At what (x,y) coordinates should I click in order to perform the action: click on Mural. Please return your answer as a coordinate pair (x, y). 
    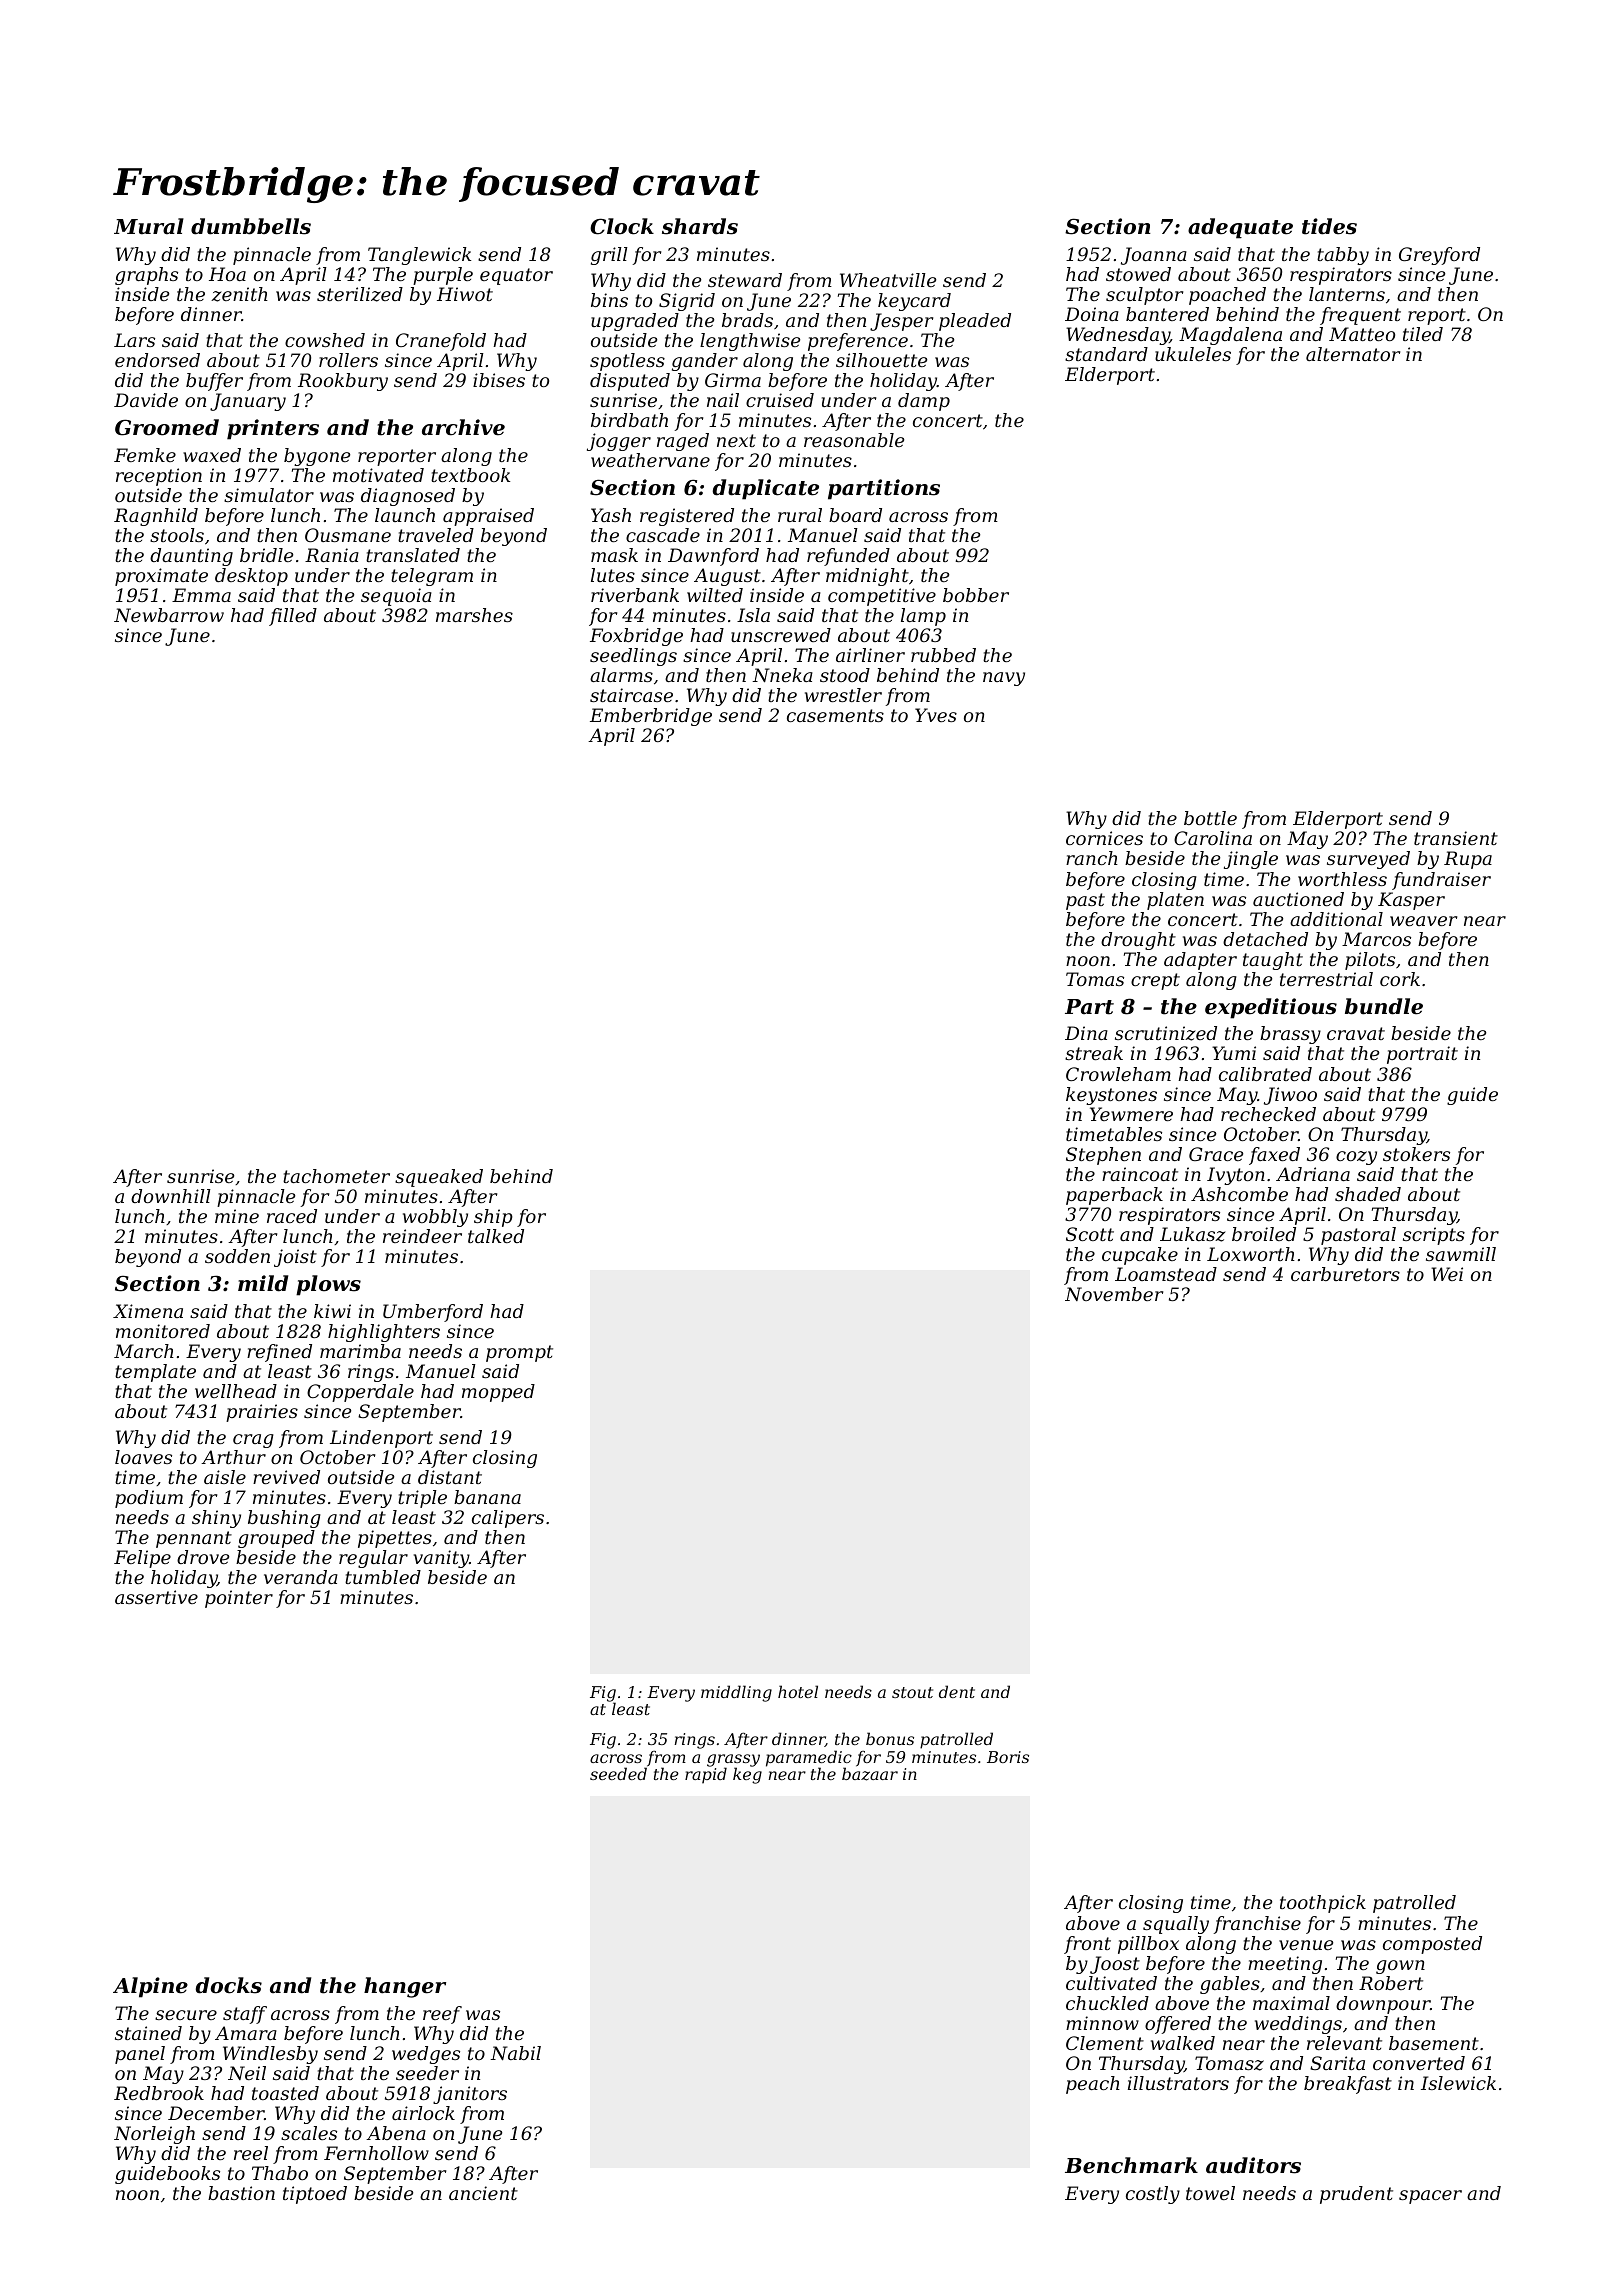
    Looking at the image, I should click on (149, 226).
